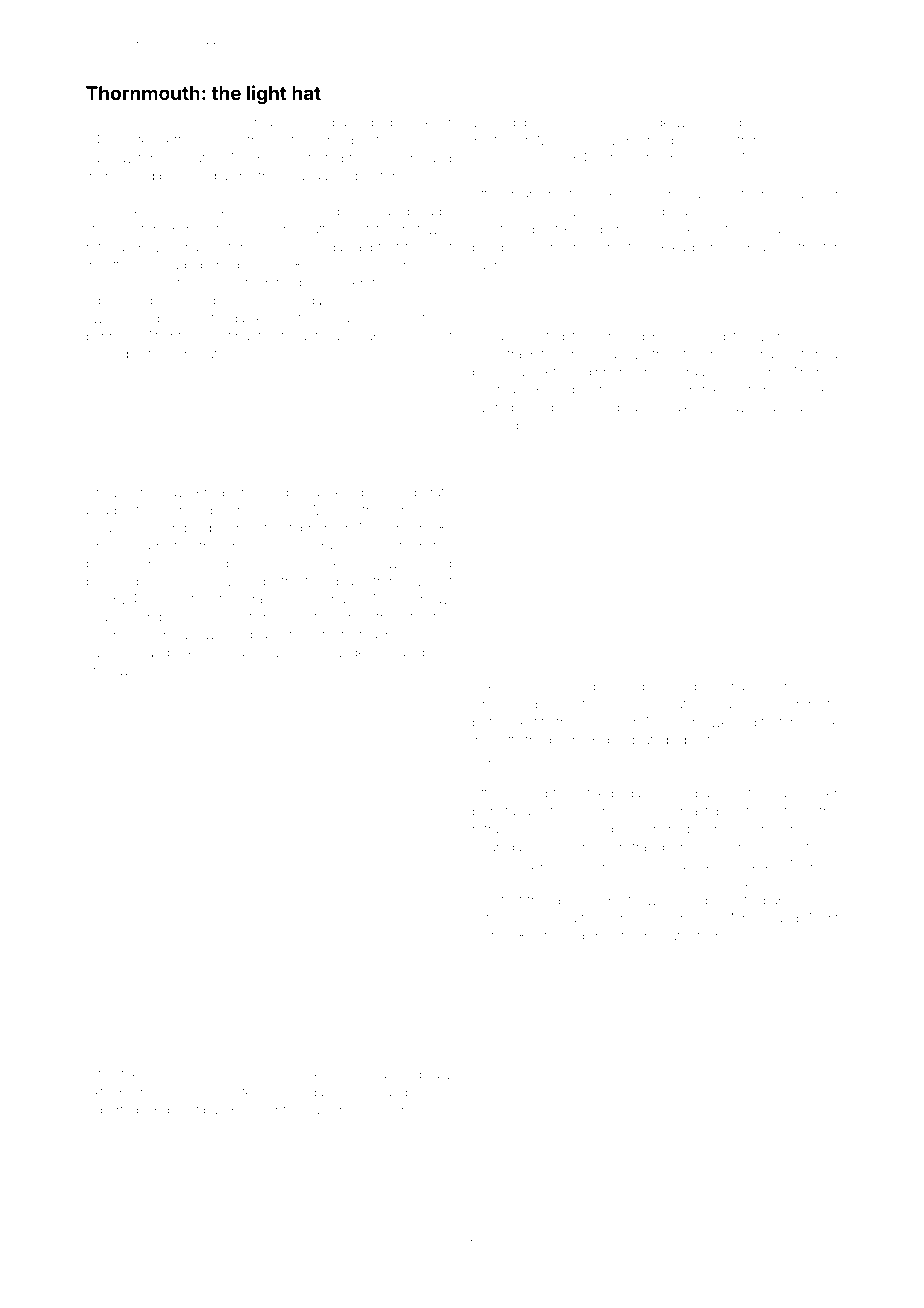  Describe the element at coordinates (571, 408) in the page. I see `race` at that location.
